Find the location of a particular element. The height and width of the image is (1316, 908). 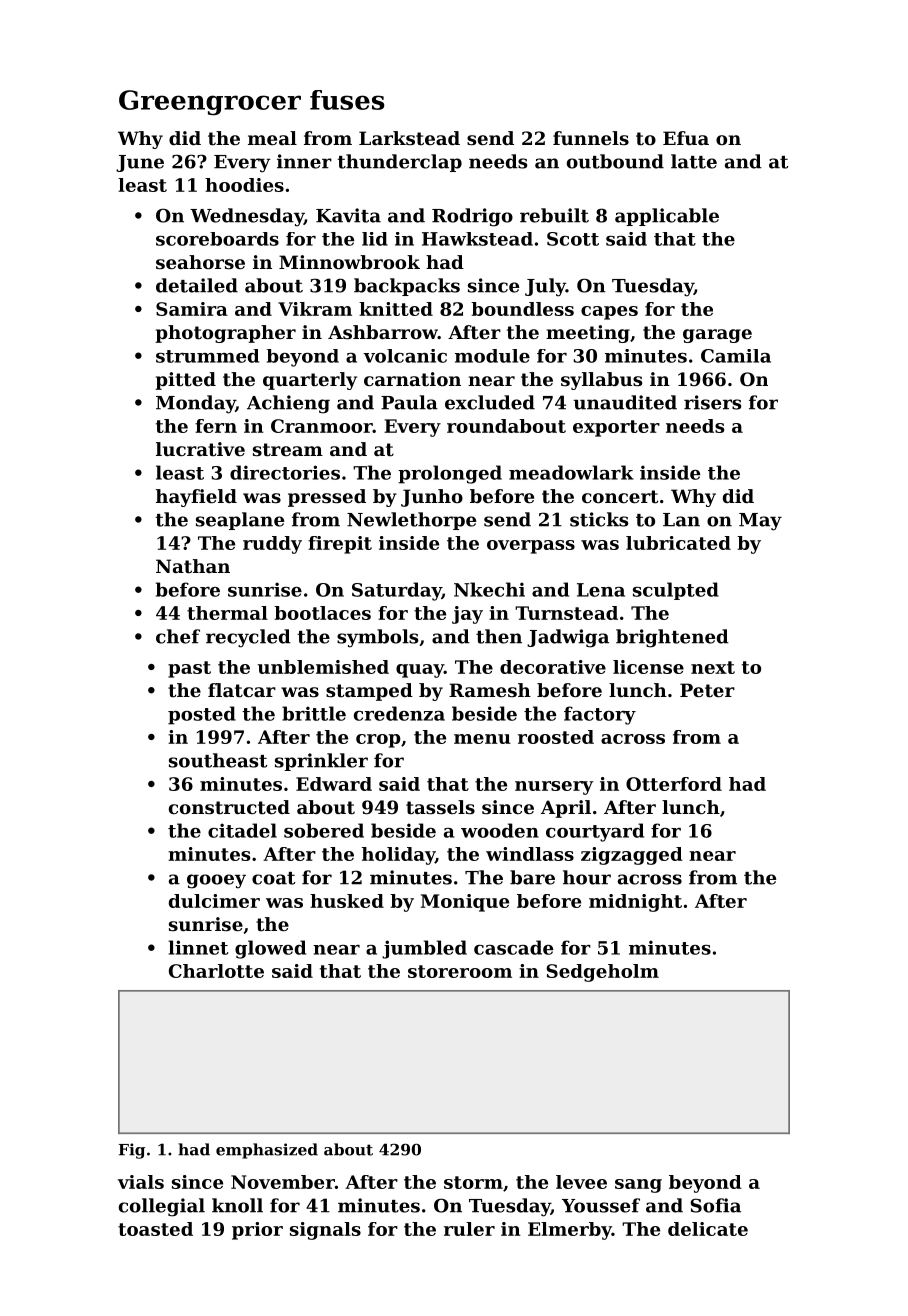

Wednesday is located at coordinates (247, 217).
